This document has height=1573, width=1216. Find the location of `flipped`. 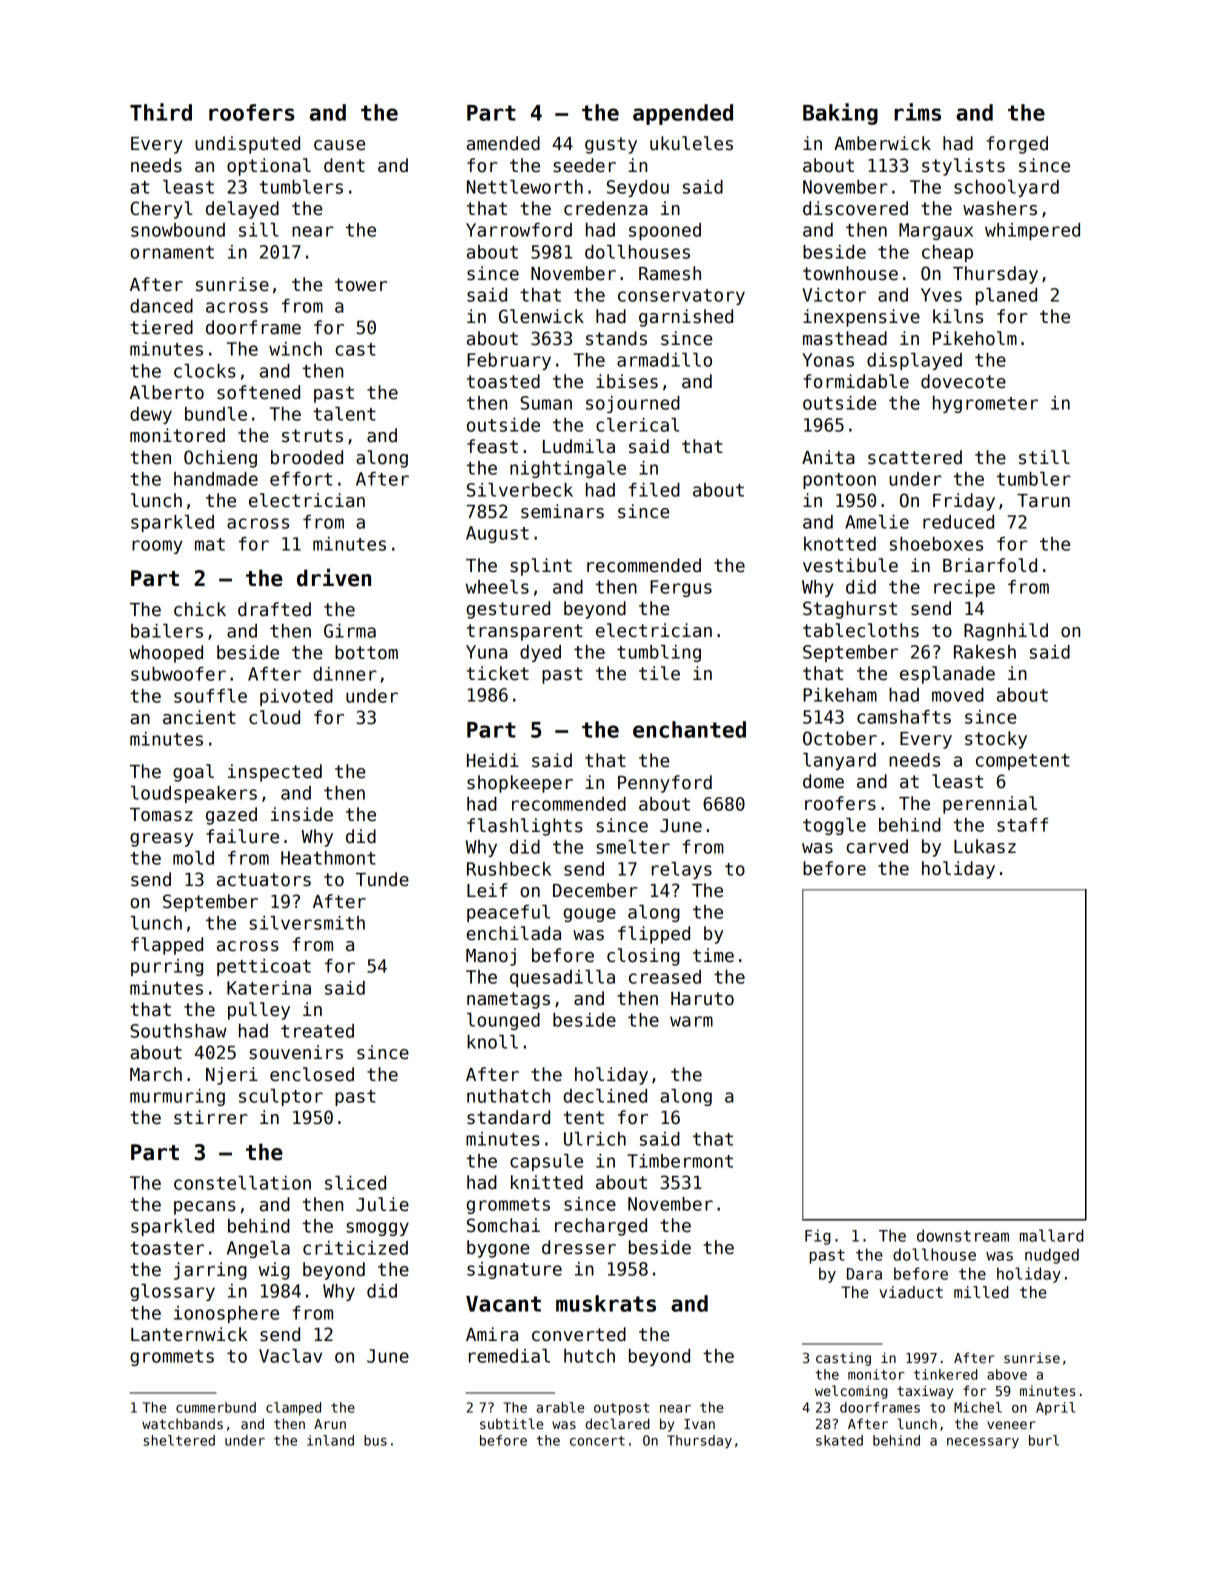

flipped is located at coordinates (654, 935).
